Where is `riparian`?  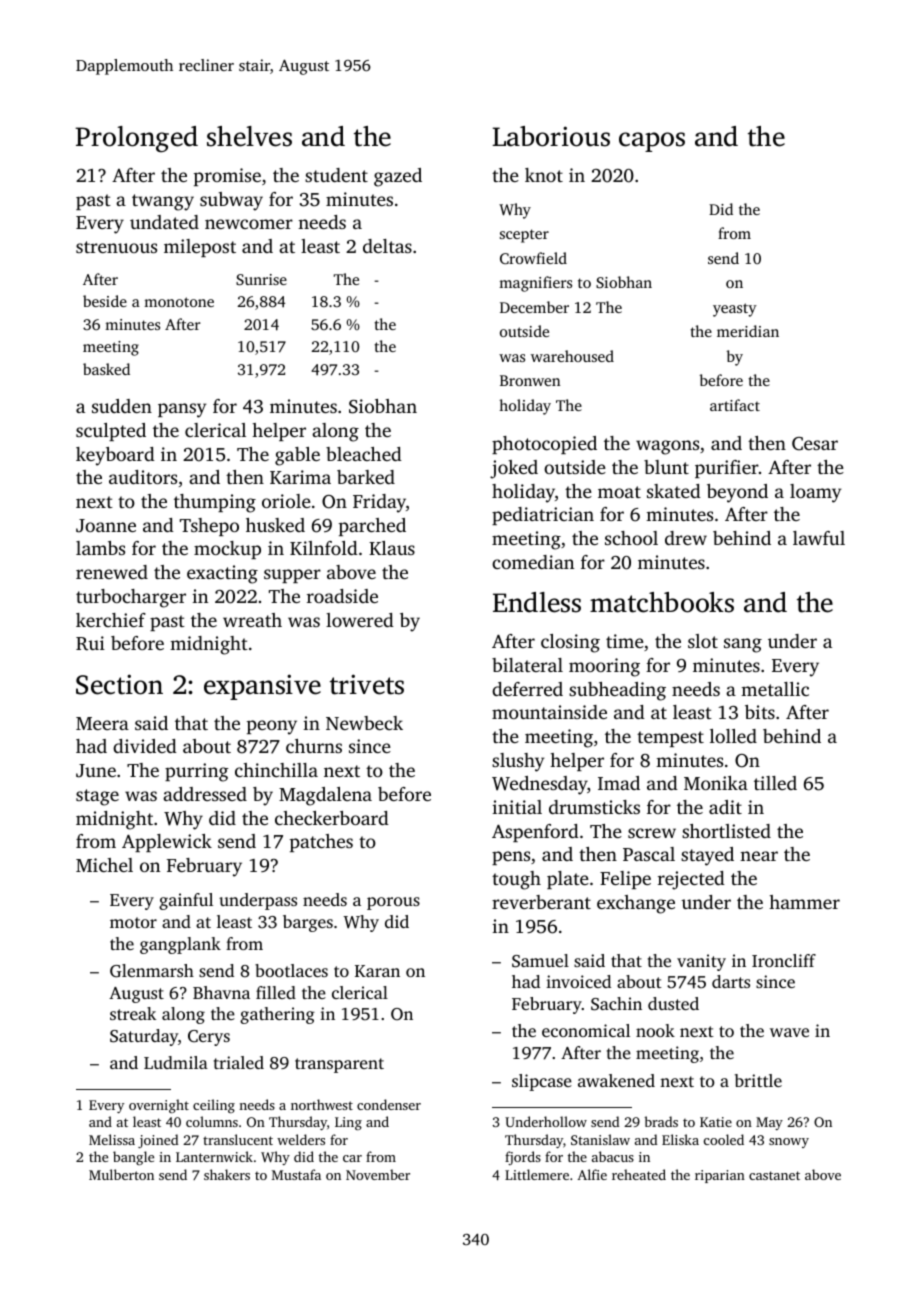 riparian is located at coordinates (720, 1176).
